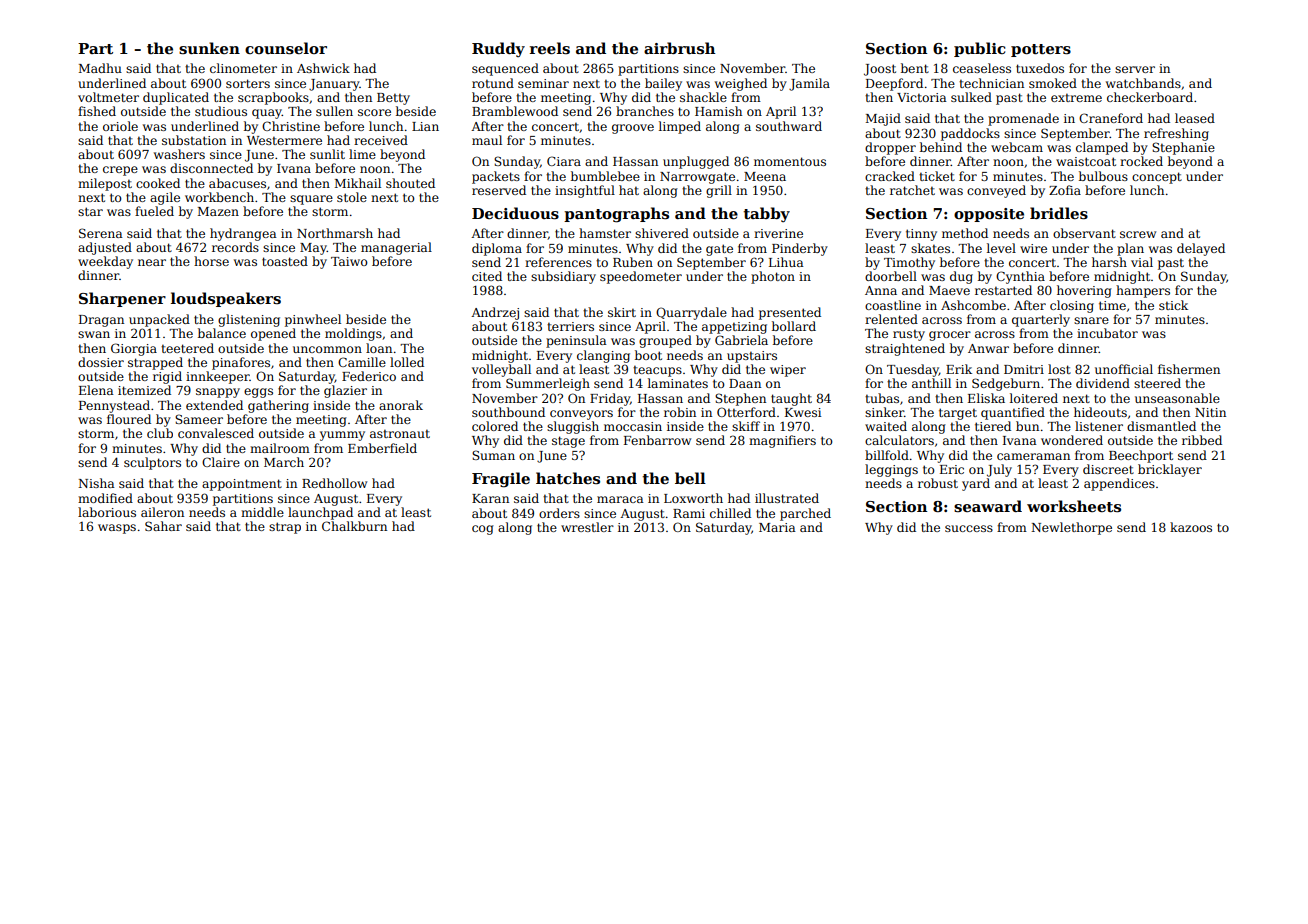 The width and height of the image is (1308, 924). What do you see at coordinates (1195, 118) in the image?
I see `leased` at bounding box center [1195, 118].
